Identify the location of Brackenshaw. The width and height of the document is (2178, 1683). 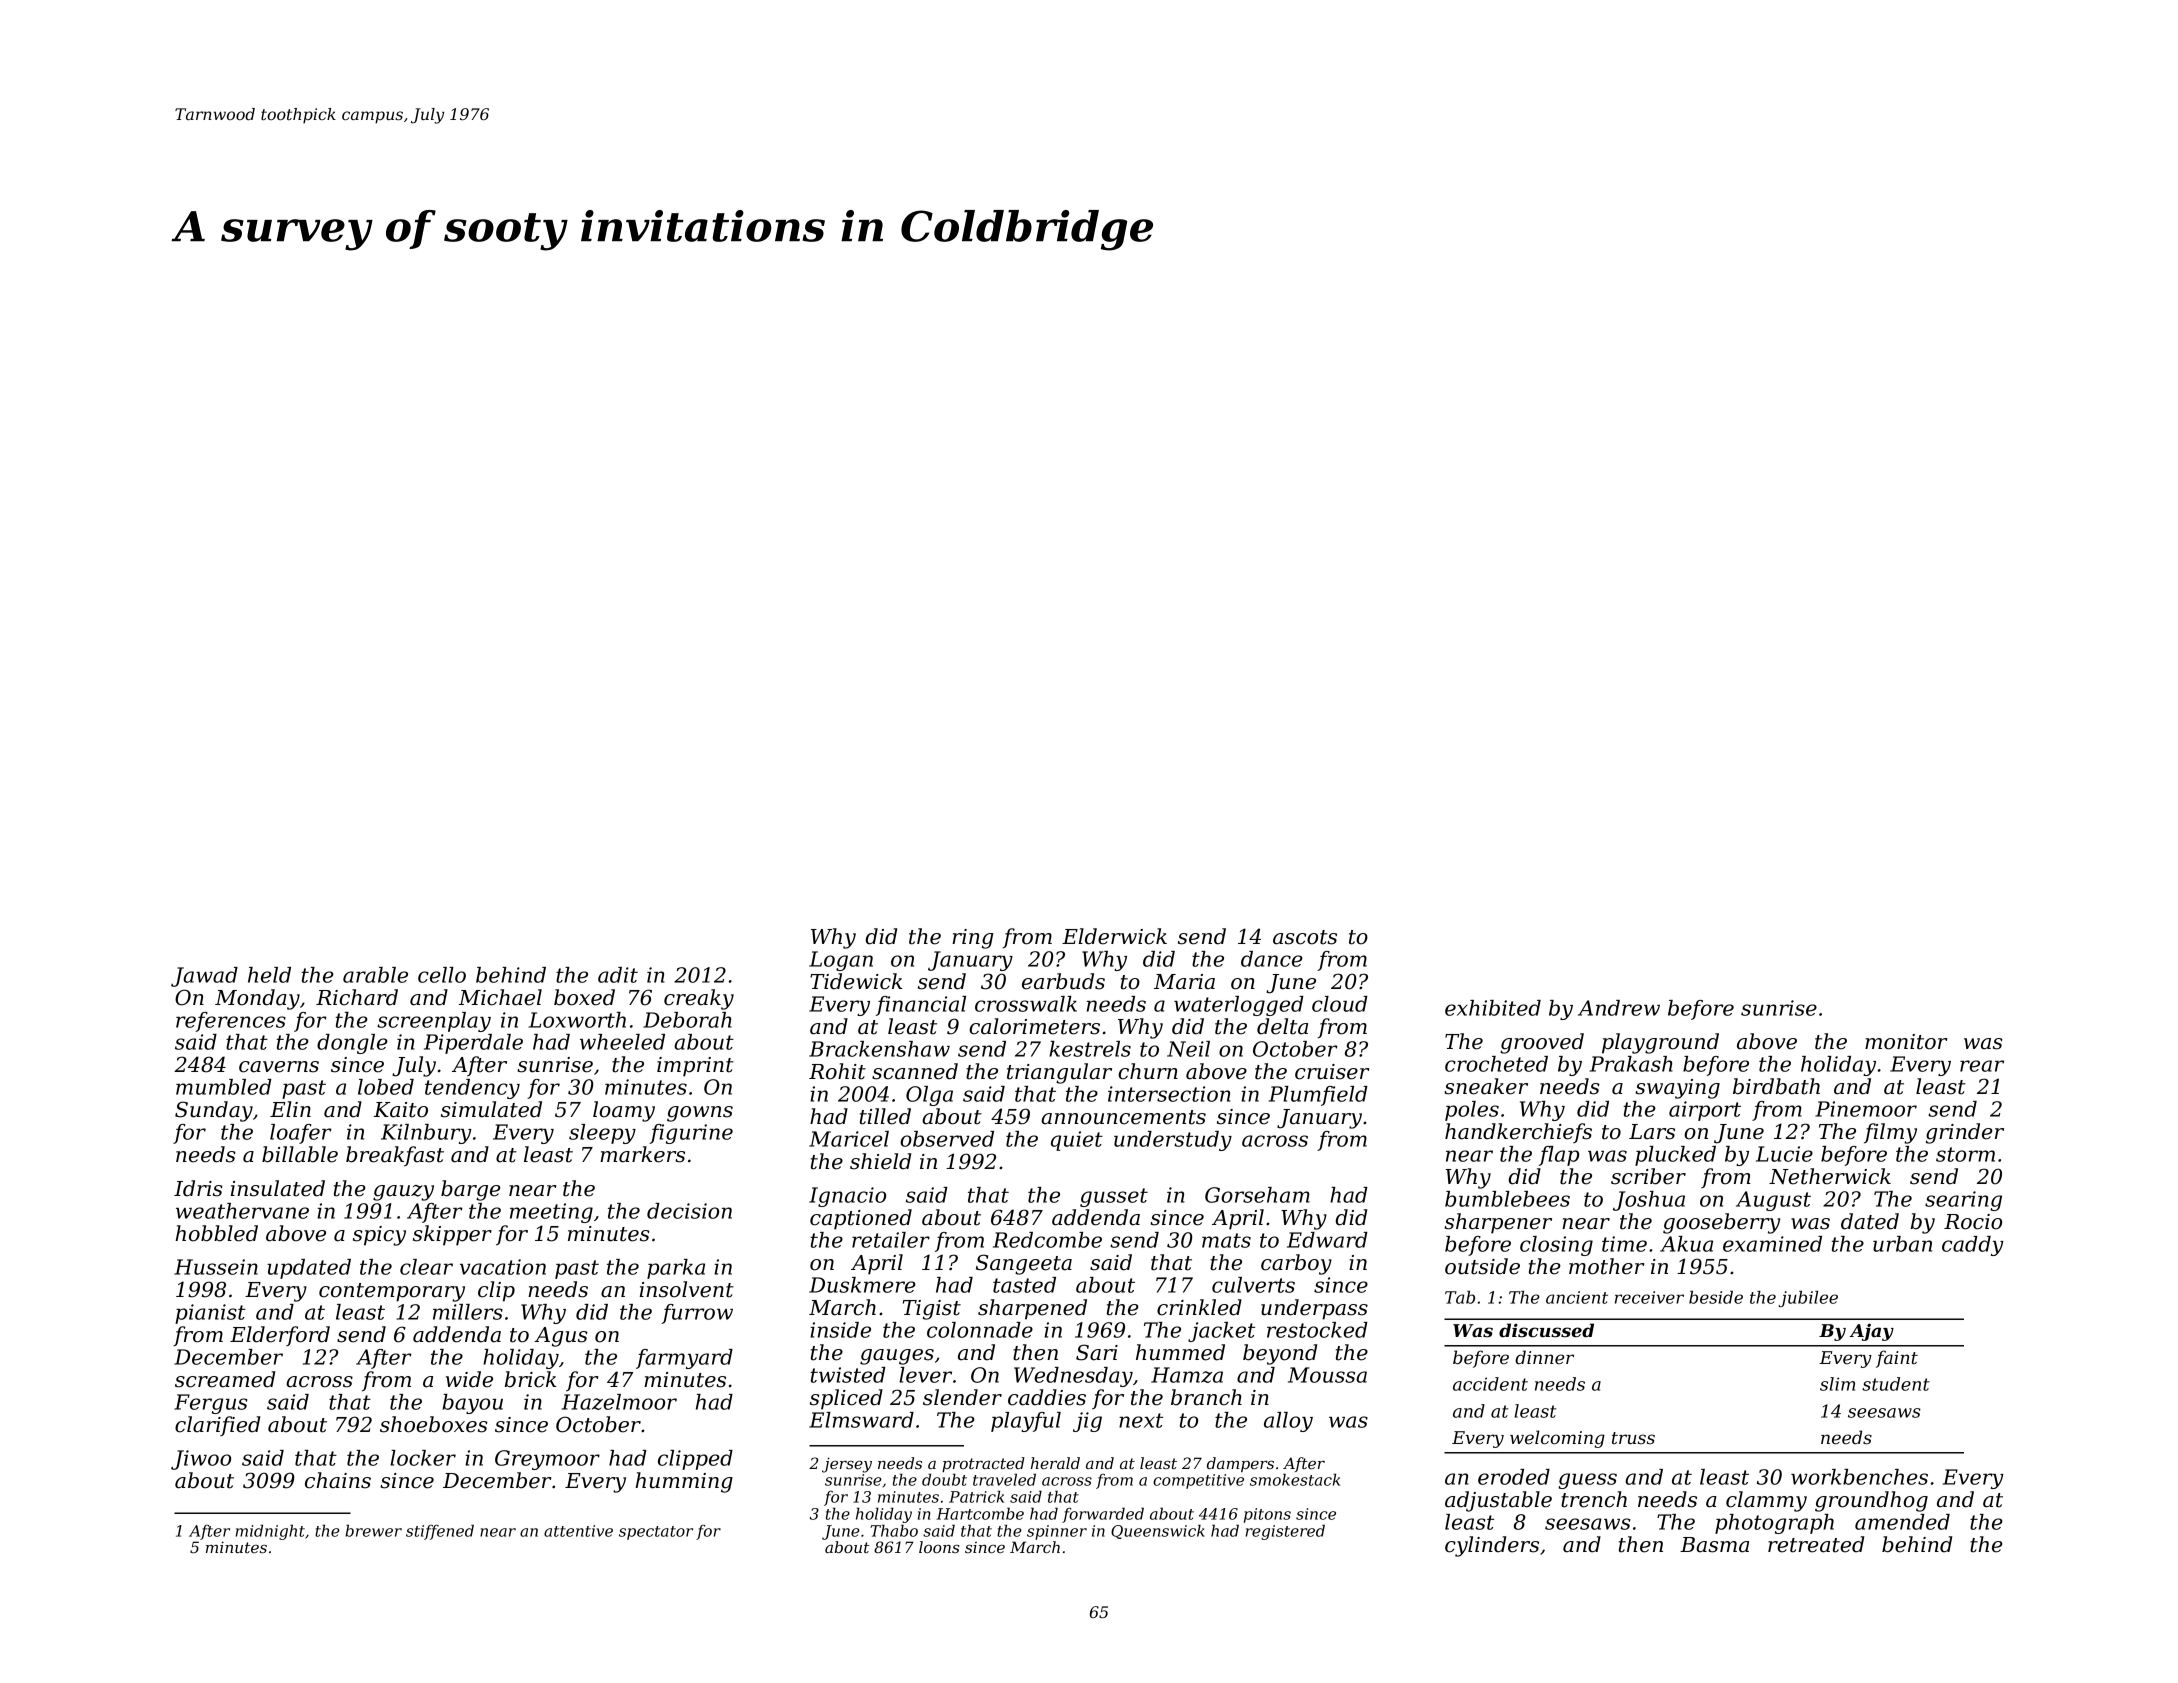
(879, 1049).
